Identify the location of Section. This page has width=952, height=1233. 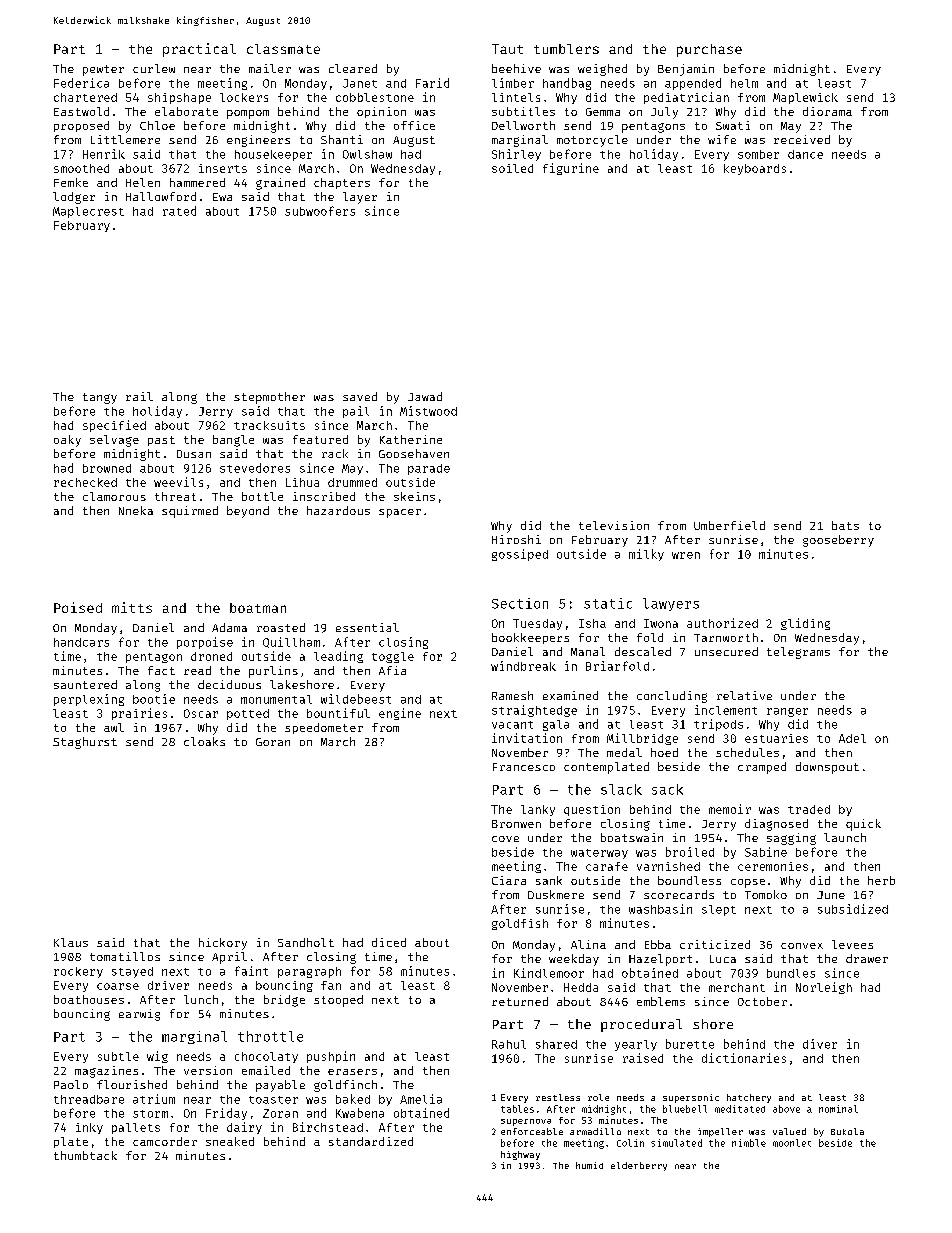
(520, 603).
